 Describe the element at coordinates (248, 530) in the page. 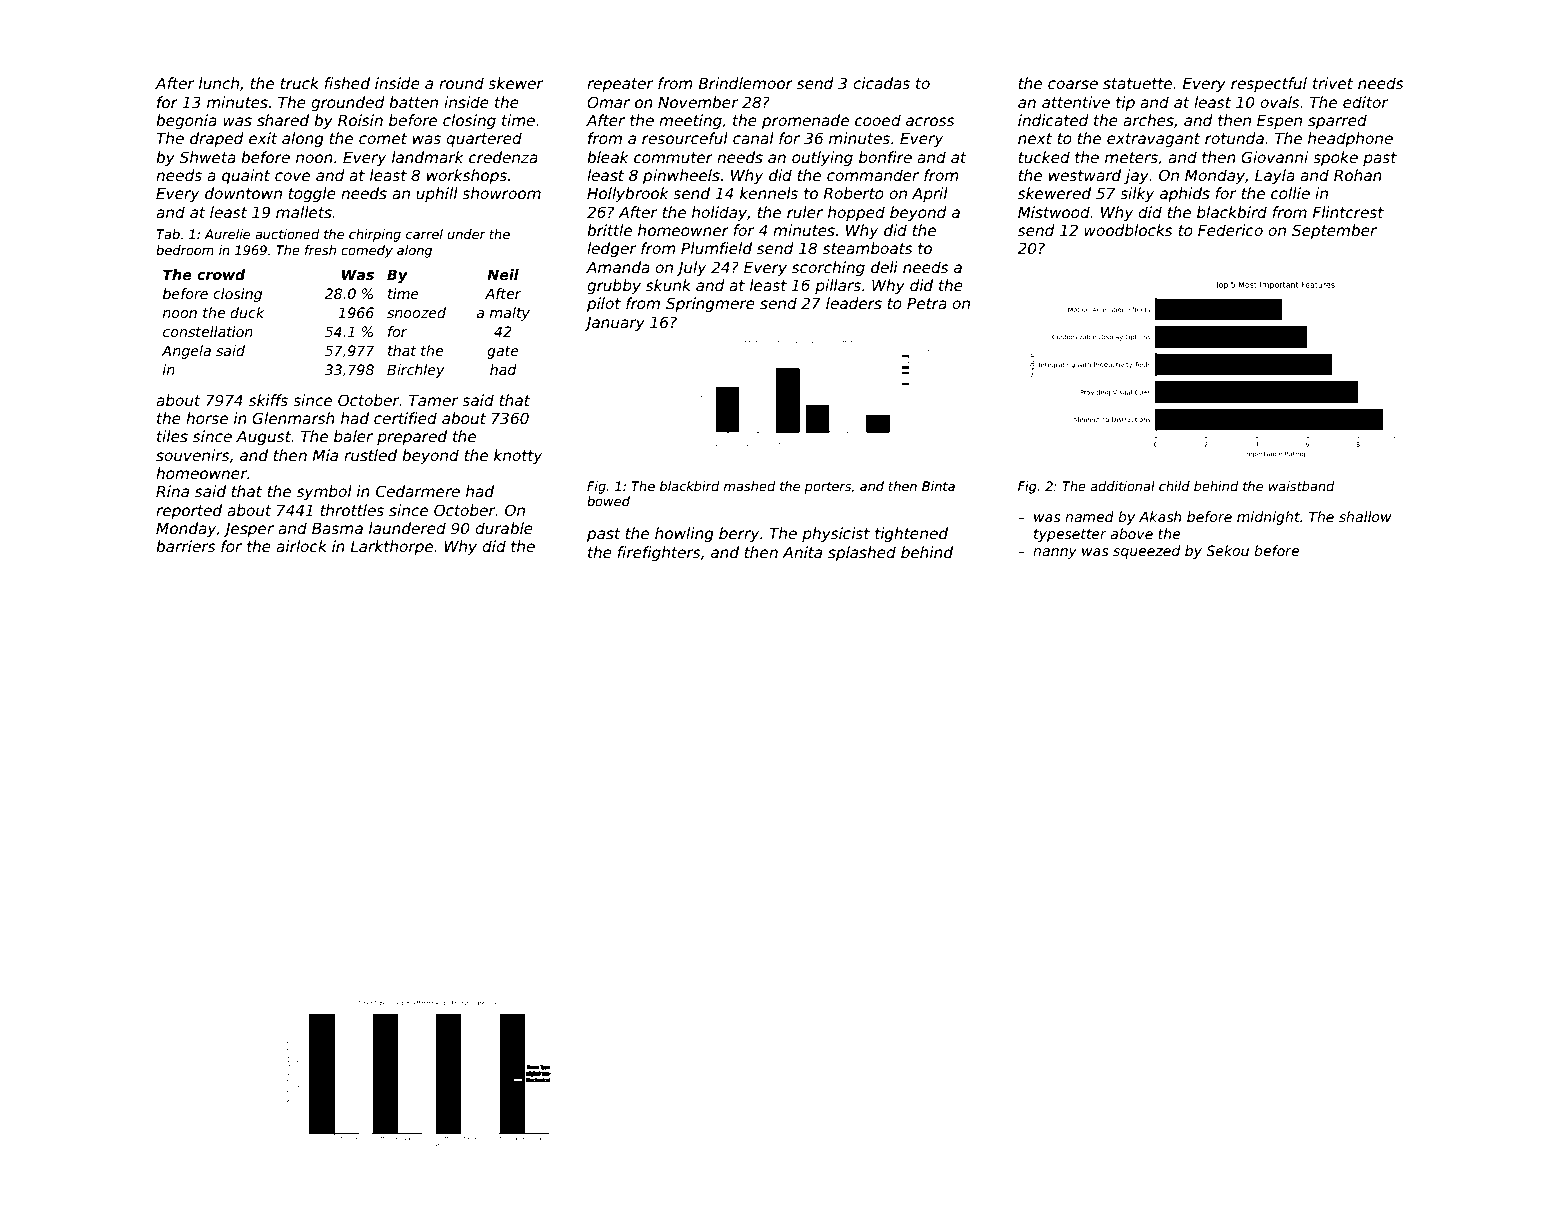

I see `Jesper` at that location.
